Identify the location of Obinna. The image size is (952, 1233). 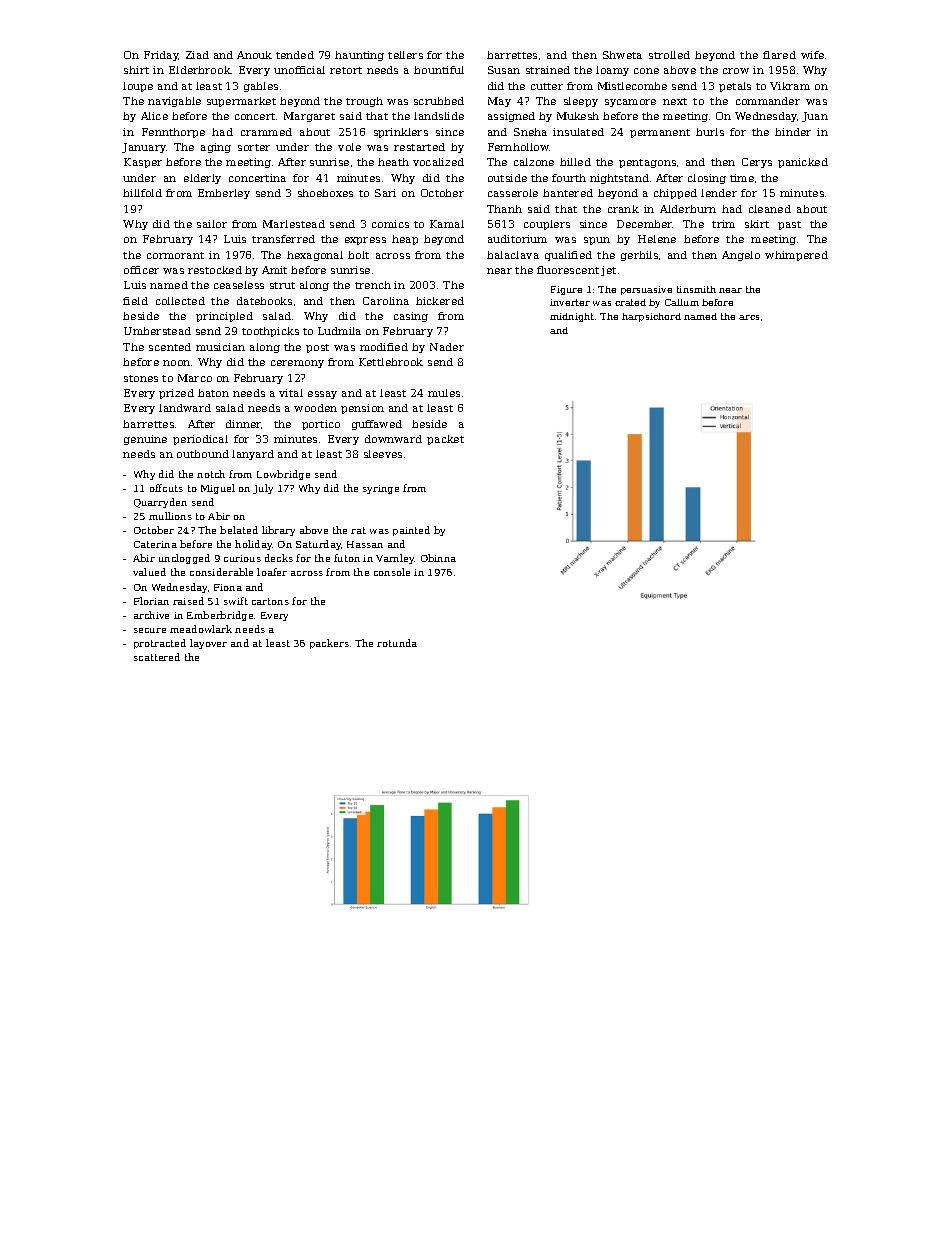
(438, 558).
